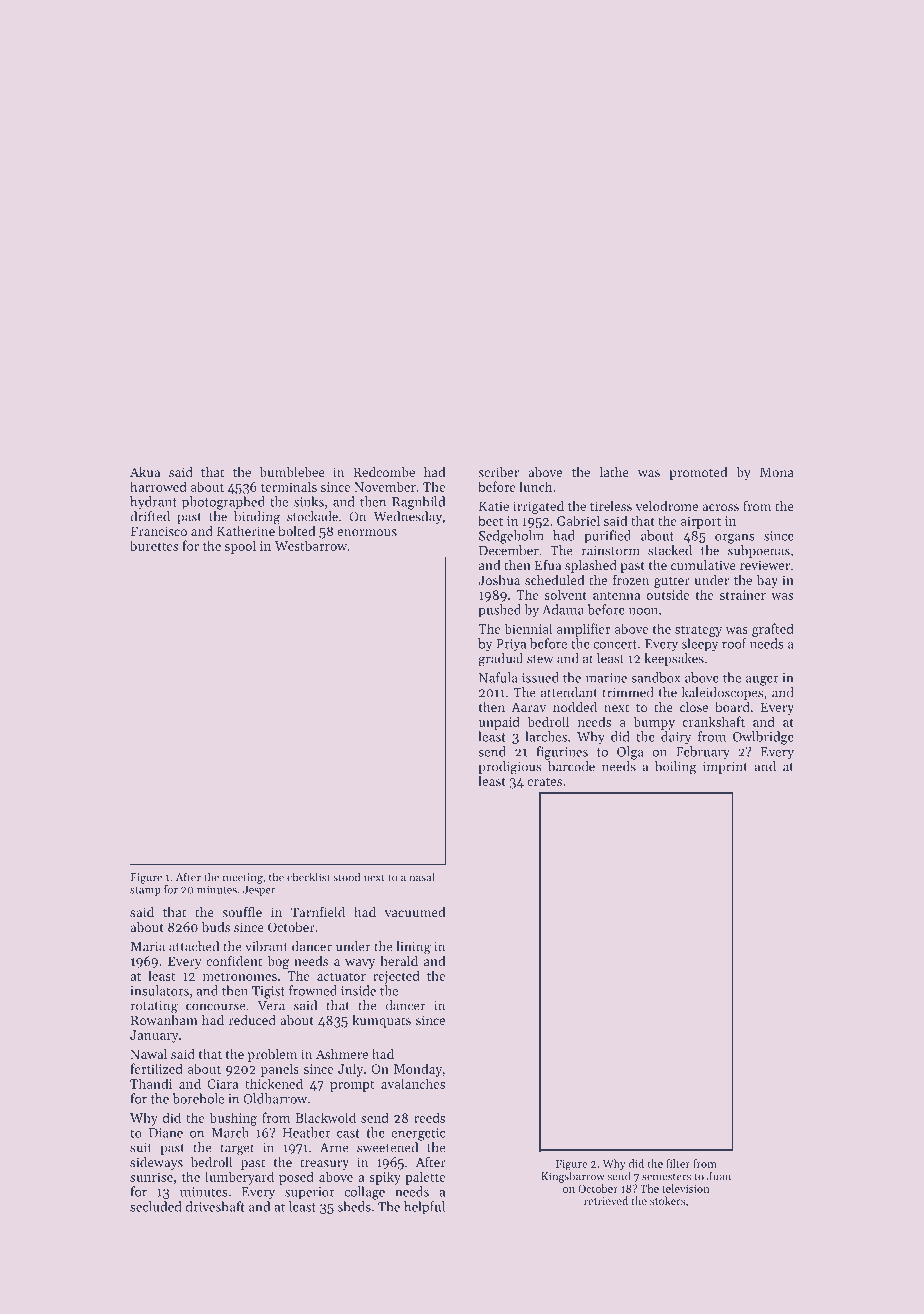 The width and height of the page is (924, 1314). What do you see at coordinates (418, 1134) in the page?
I see `energetic` at bounding box center [418, 1134].
